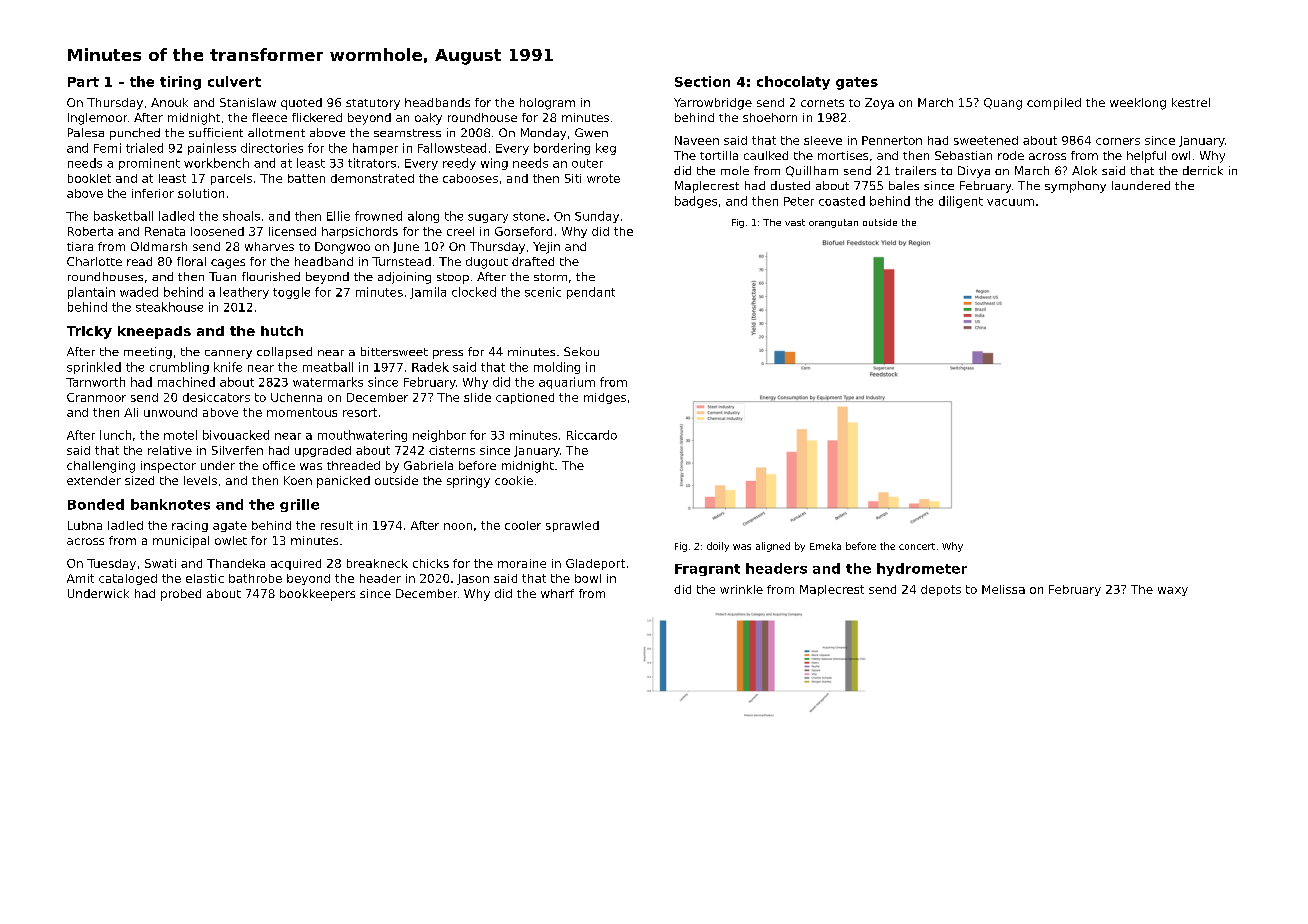  I want to click on booklet, so click(89, 178).
